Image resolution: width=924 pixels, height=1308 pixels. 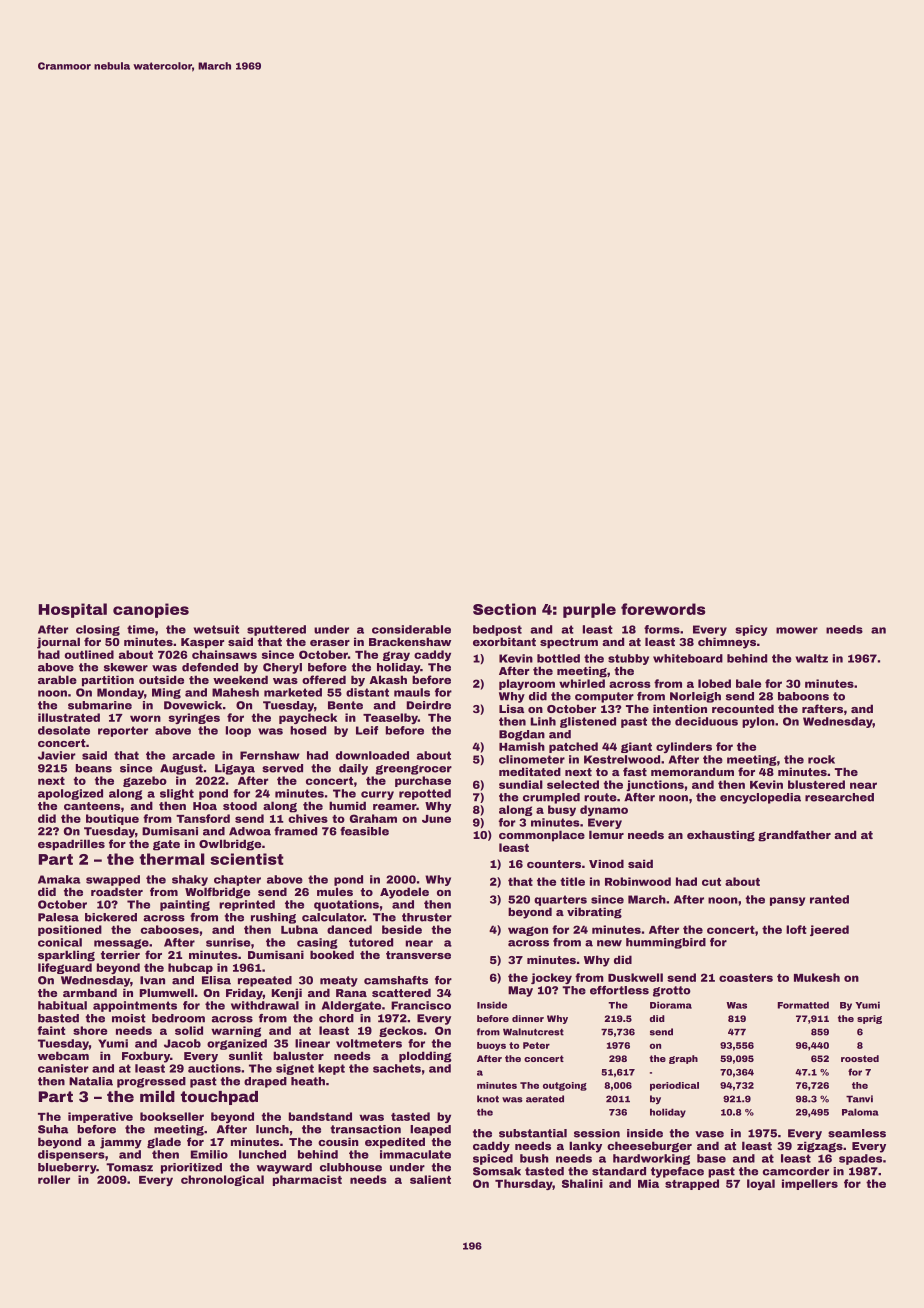 I want to click on mower, so click(x=797, y=630).
